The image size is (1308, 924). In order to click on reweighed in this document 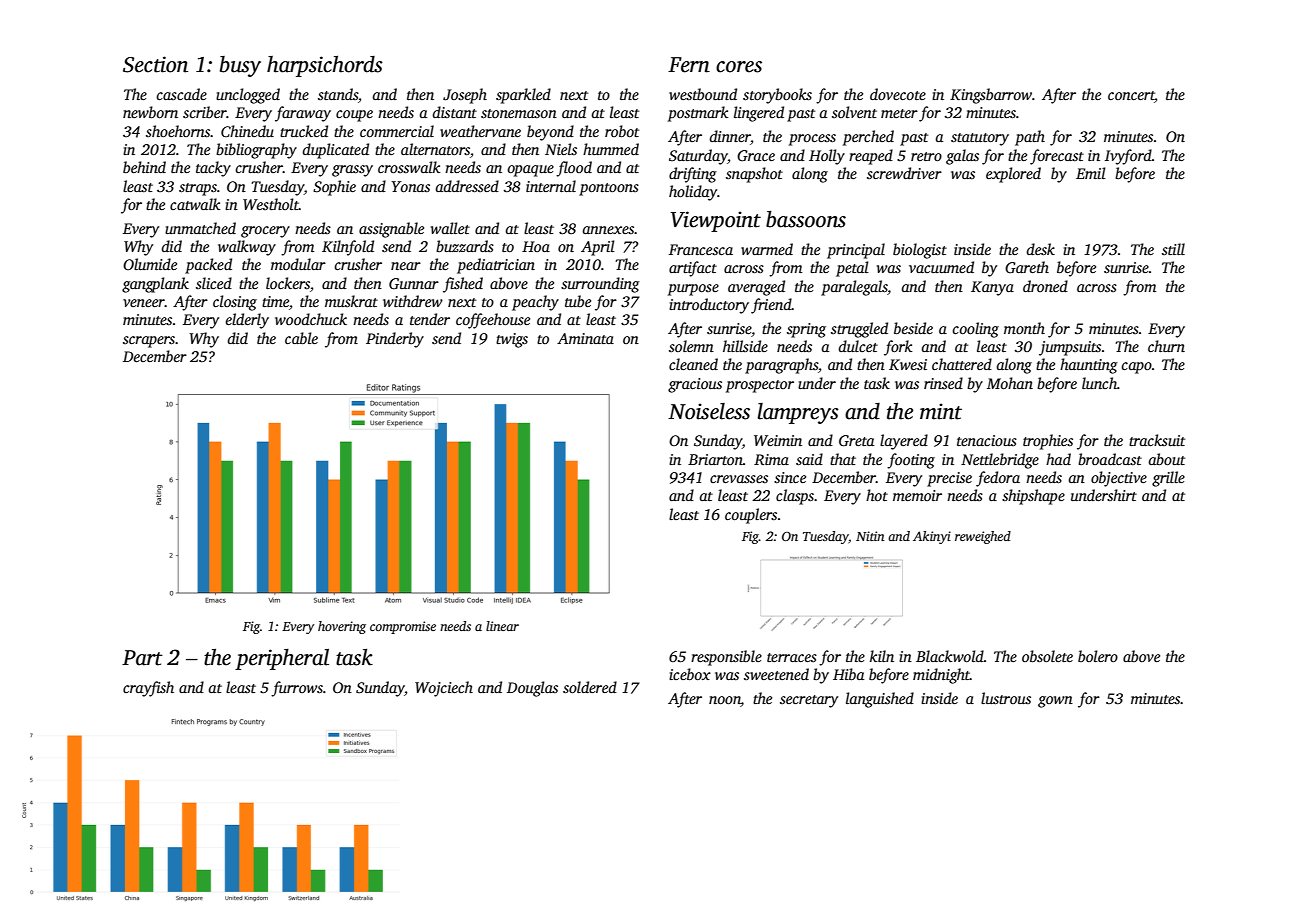, I will do `click(983, 537)`.
